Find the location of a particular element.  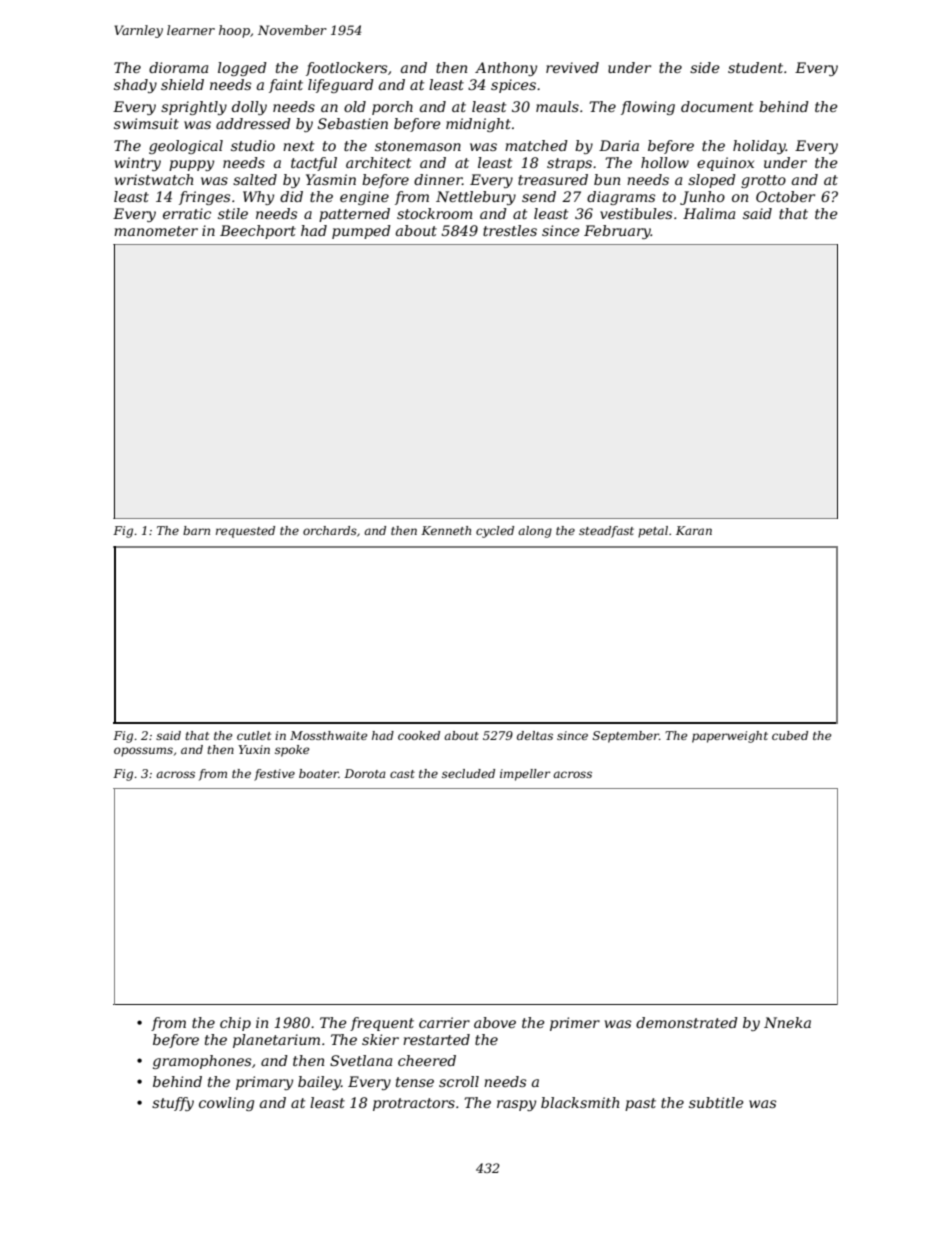

October is located at coordinates (785, 196).
